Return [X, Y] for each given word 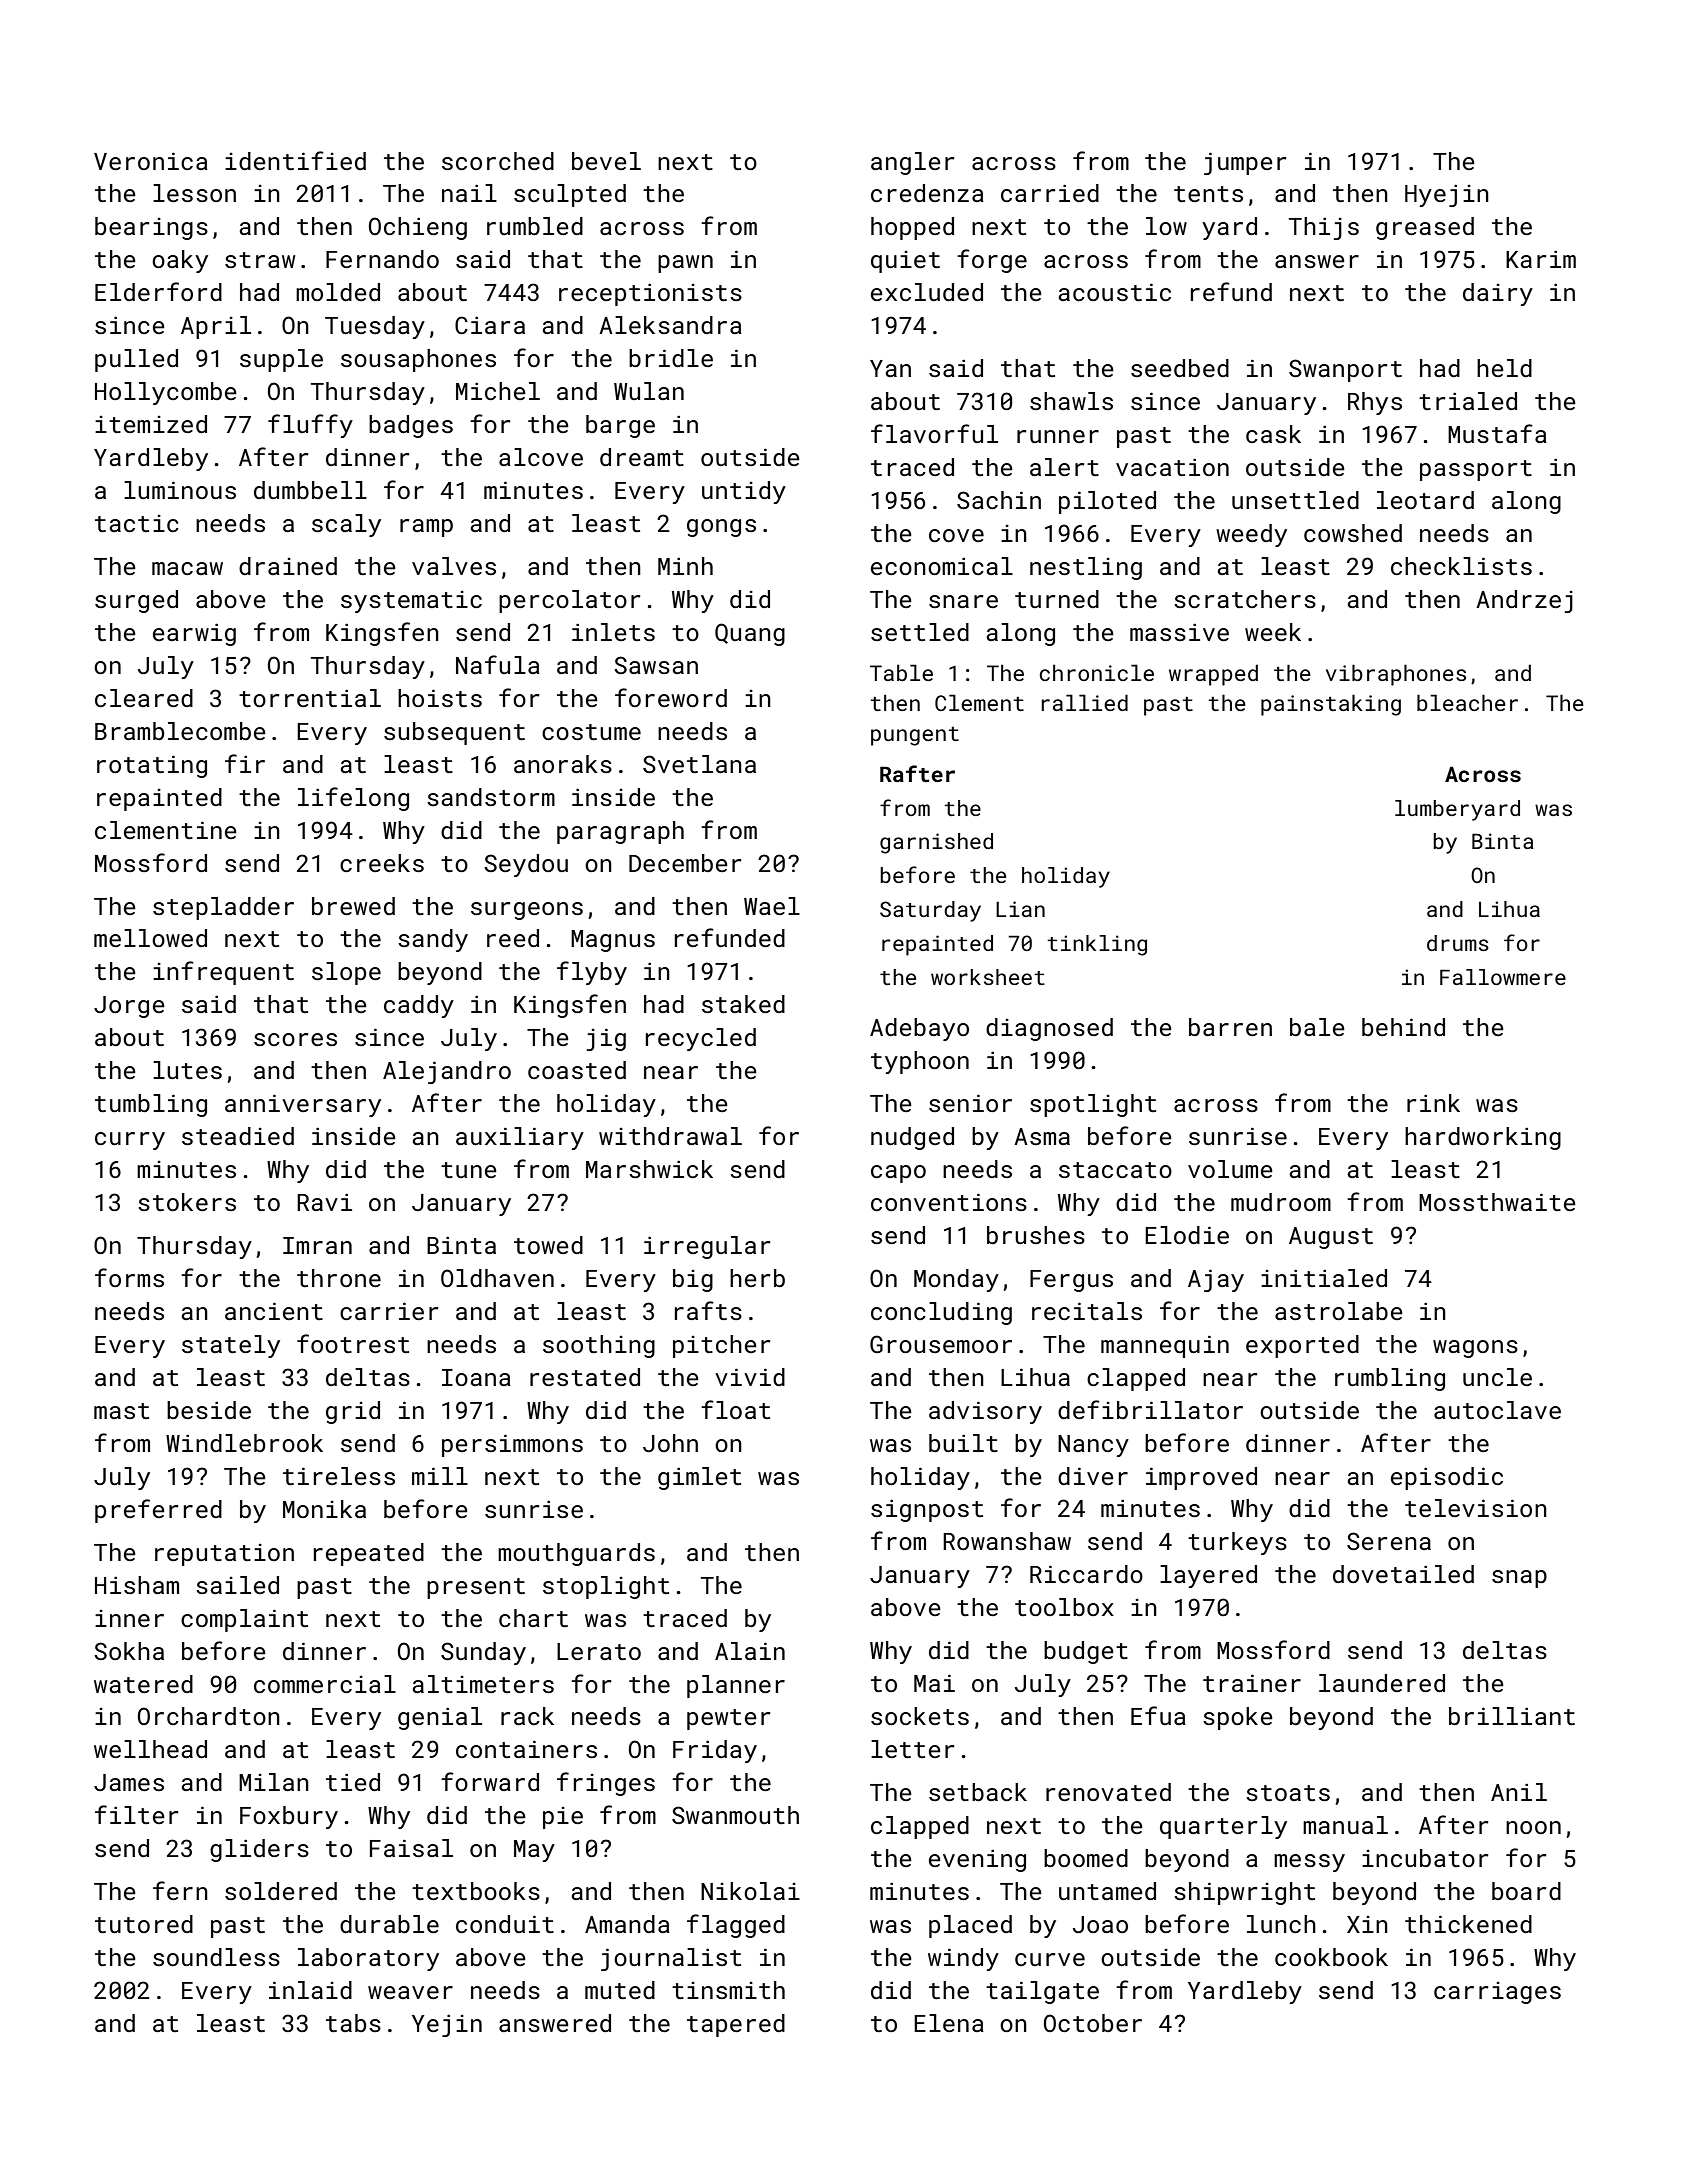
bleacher [1467, 702]
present [476, 1588]
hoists [440, 698]
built [963, 1443]
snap [1519, 1579]
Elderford [158, 291]
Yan [890, 368]
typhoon [920, 1062]
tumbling [151, 1105]
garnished [936, 843]
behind [1403, 1027]
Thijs [1324, 228]
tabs [353, 2023]
